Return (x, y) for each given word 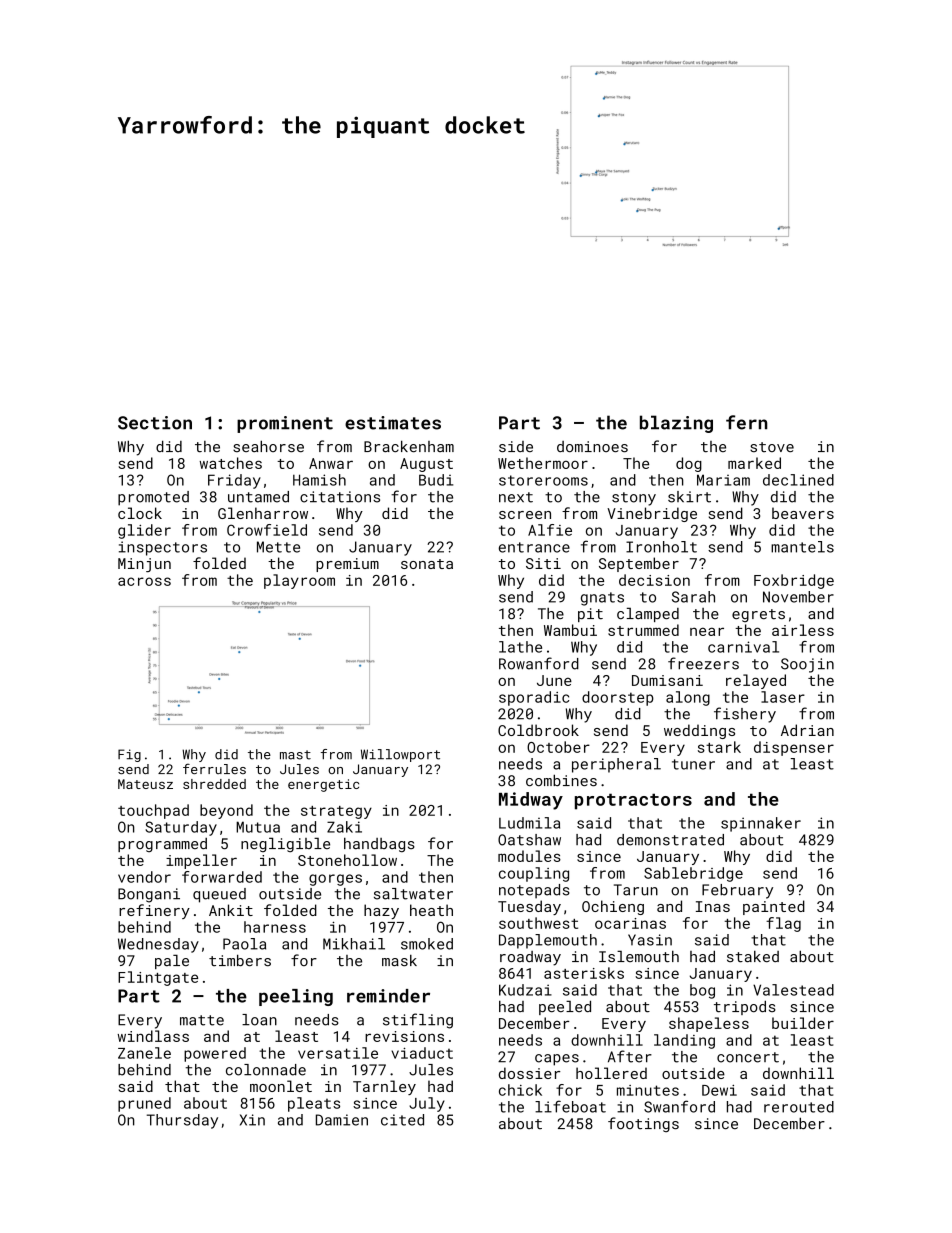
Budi (436, 480)
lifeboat (570, 1106)
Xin (252, 1120)
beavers (803, 513)
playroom (299, 581)
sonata (427, 564)
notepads (534, 891)
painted (774, 907)
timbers (240, 960)
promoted (153, 498)
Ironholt (661, 547)
